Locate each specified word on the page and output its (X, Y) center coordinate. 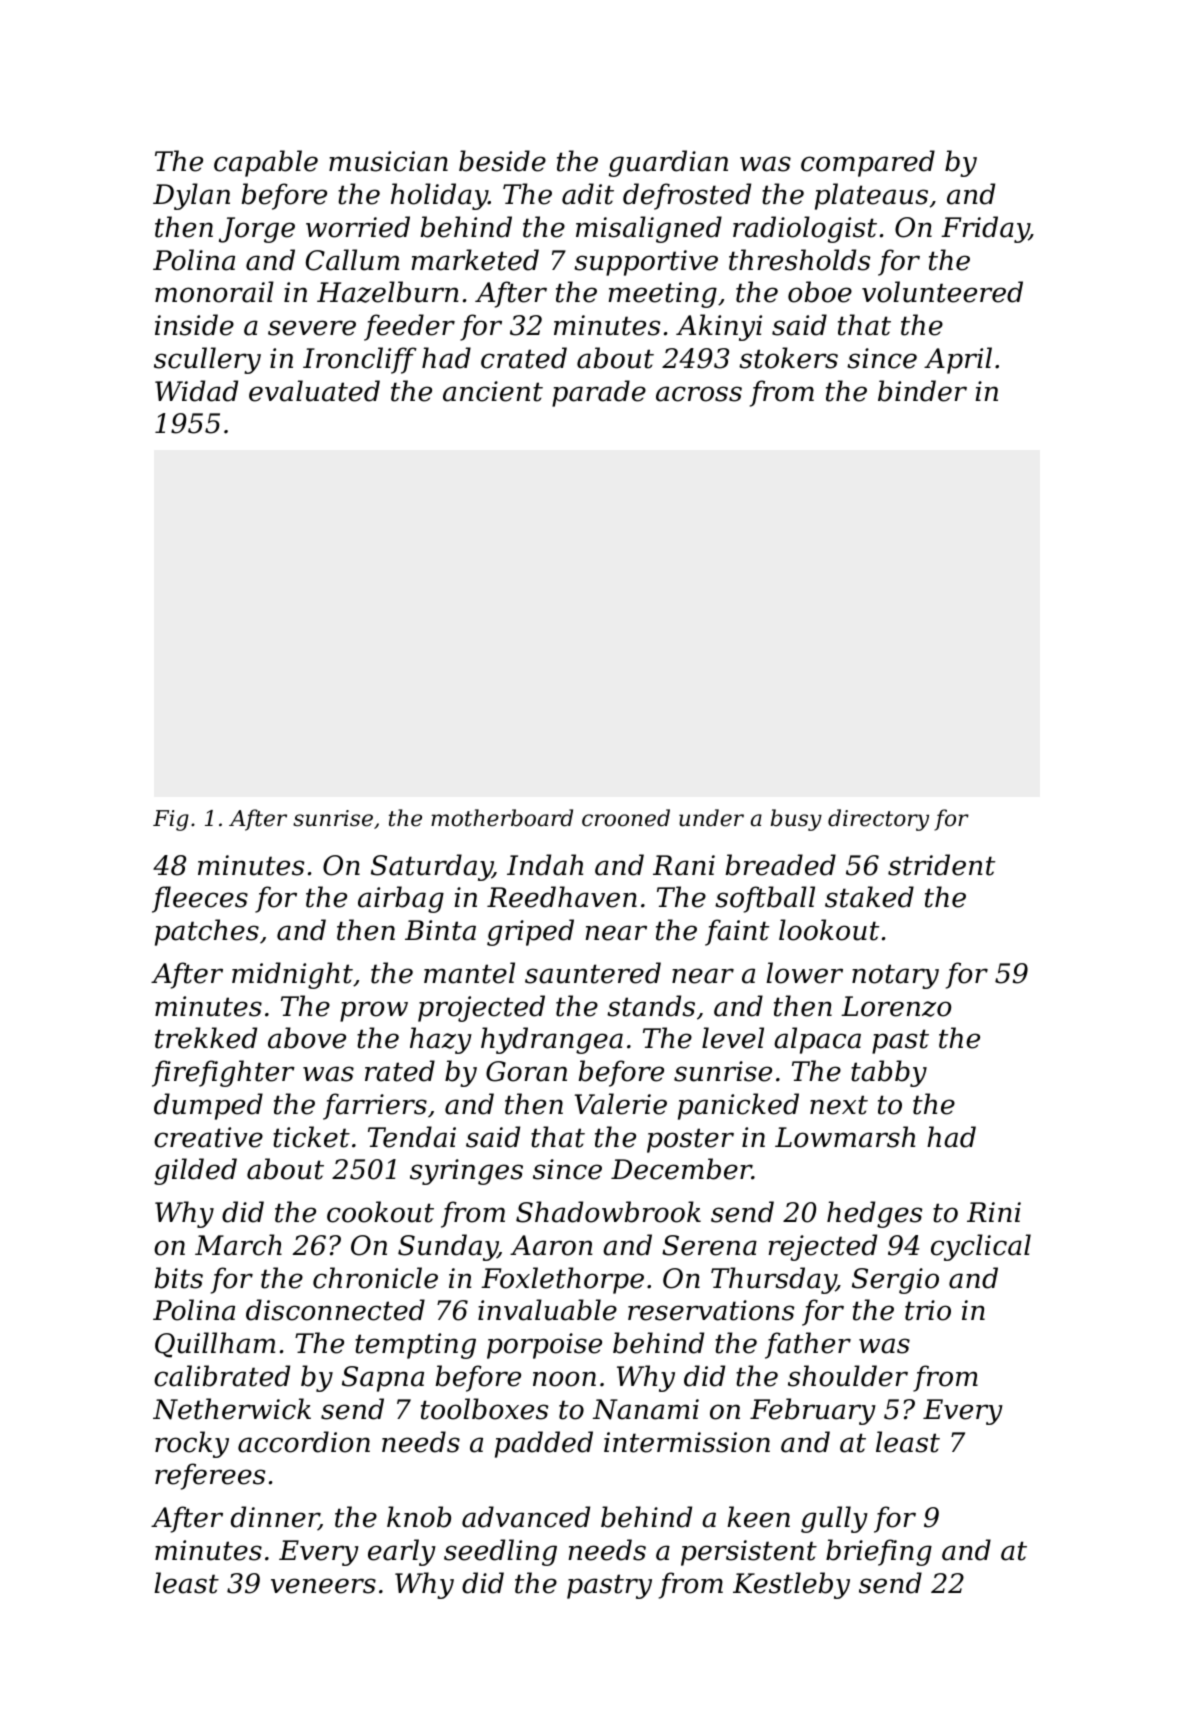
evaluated (314, 391)
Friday (985, 229)
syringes (466, 1172)
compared (868, 163)
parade (599, 393)
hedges (874, 1214)
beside (502, 161)
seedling (500, 1552)
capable (266, 163)
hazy (441, 1040)
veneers (323, 1586)
